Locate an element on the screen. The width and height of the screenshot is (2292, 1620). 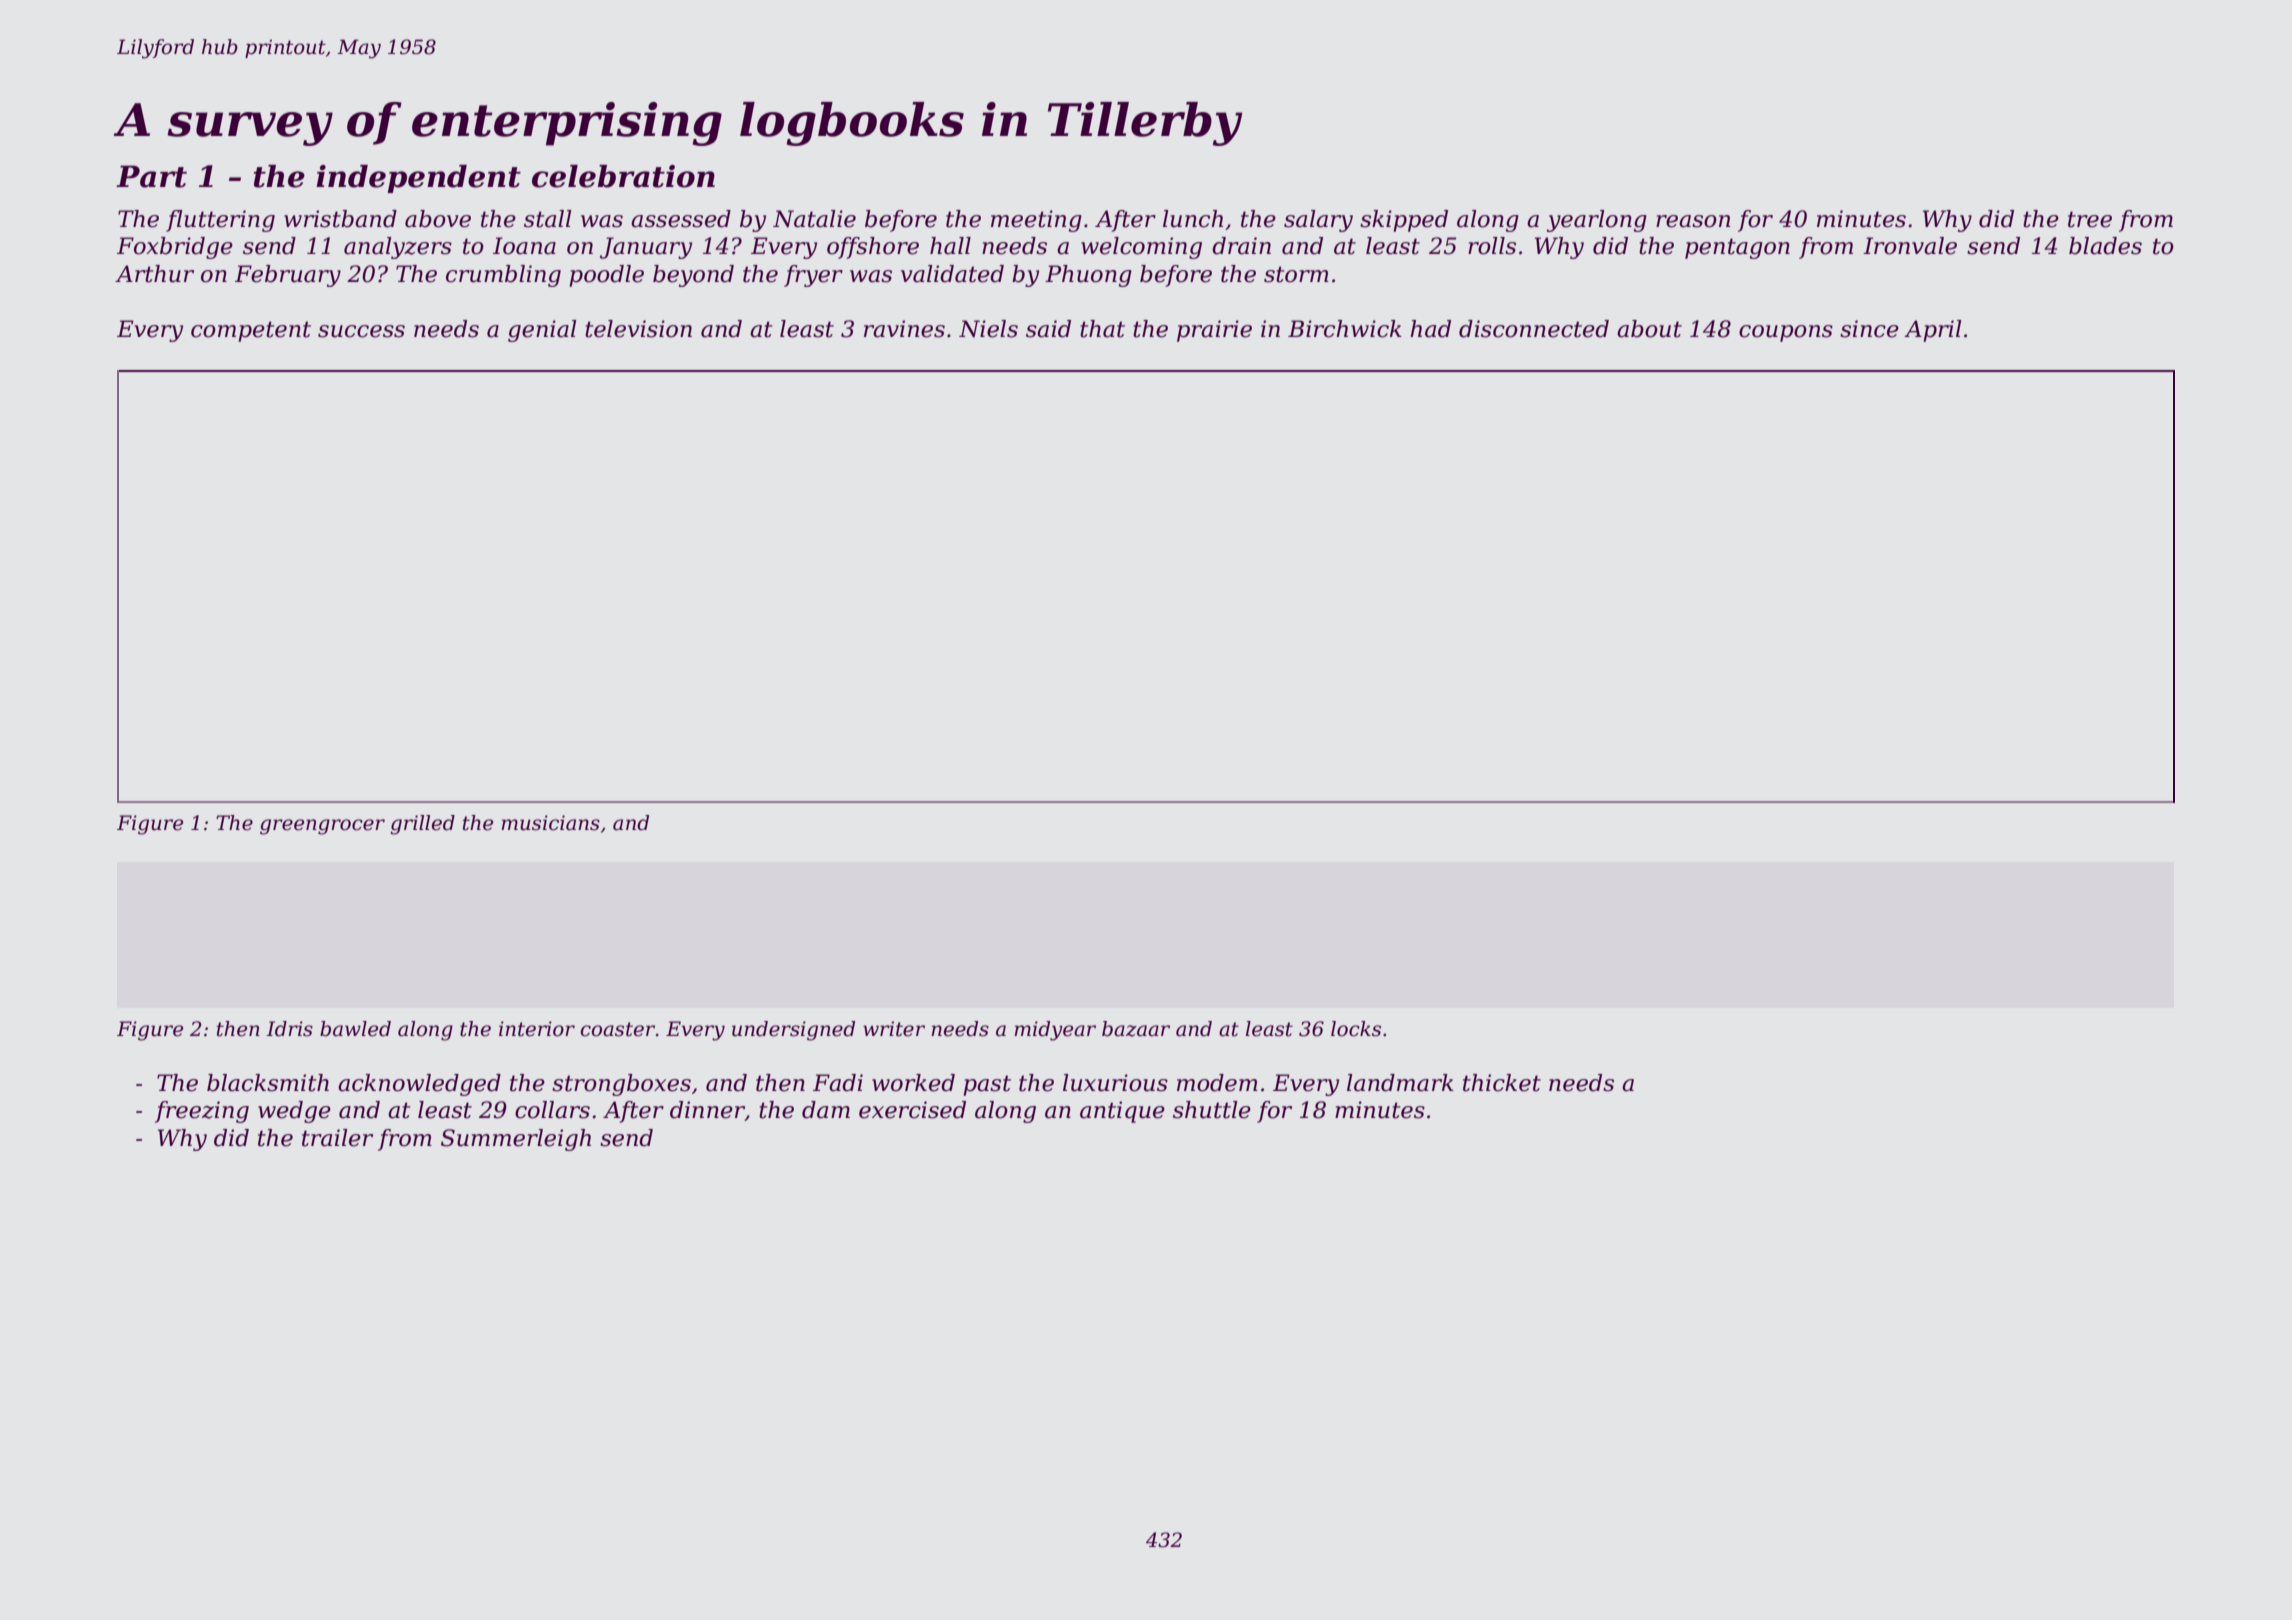
musicians is located at coordinates (550, 823).
